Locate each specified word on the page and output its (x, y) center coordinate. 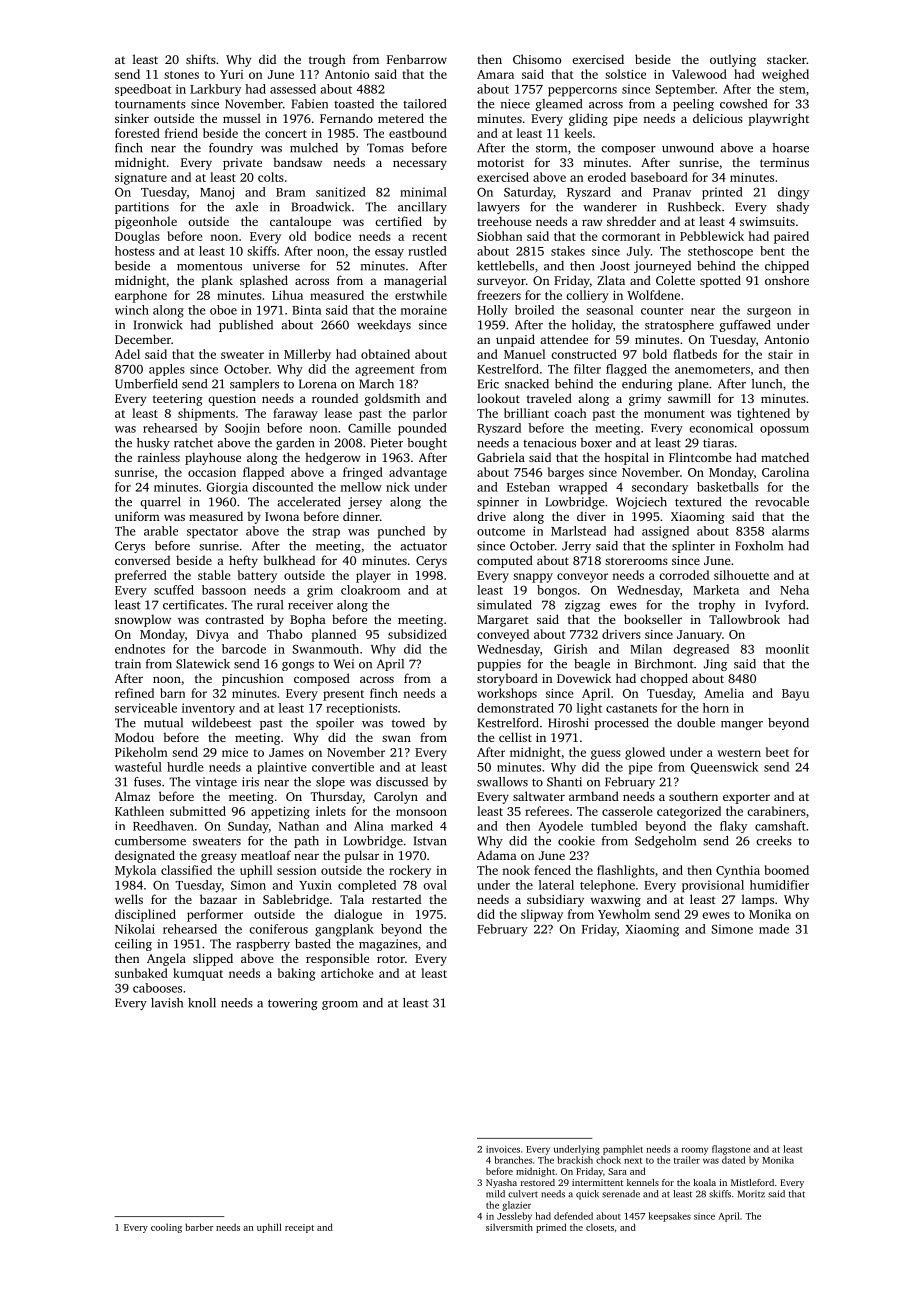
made (774, 929)
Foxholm (759, 546)
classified (186, 870)
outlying (733, 60)
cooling (166, 1228)
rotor (391, 959)
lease (338, 413)
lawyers (498, 208)
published (246, 326)
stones (181, 75)
